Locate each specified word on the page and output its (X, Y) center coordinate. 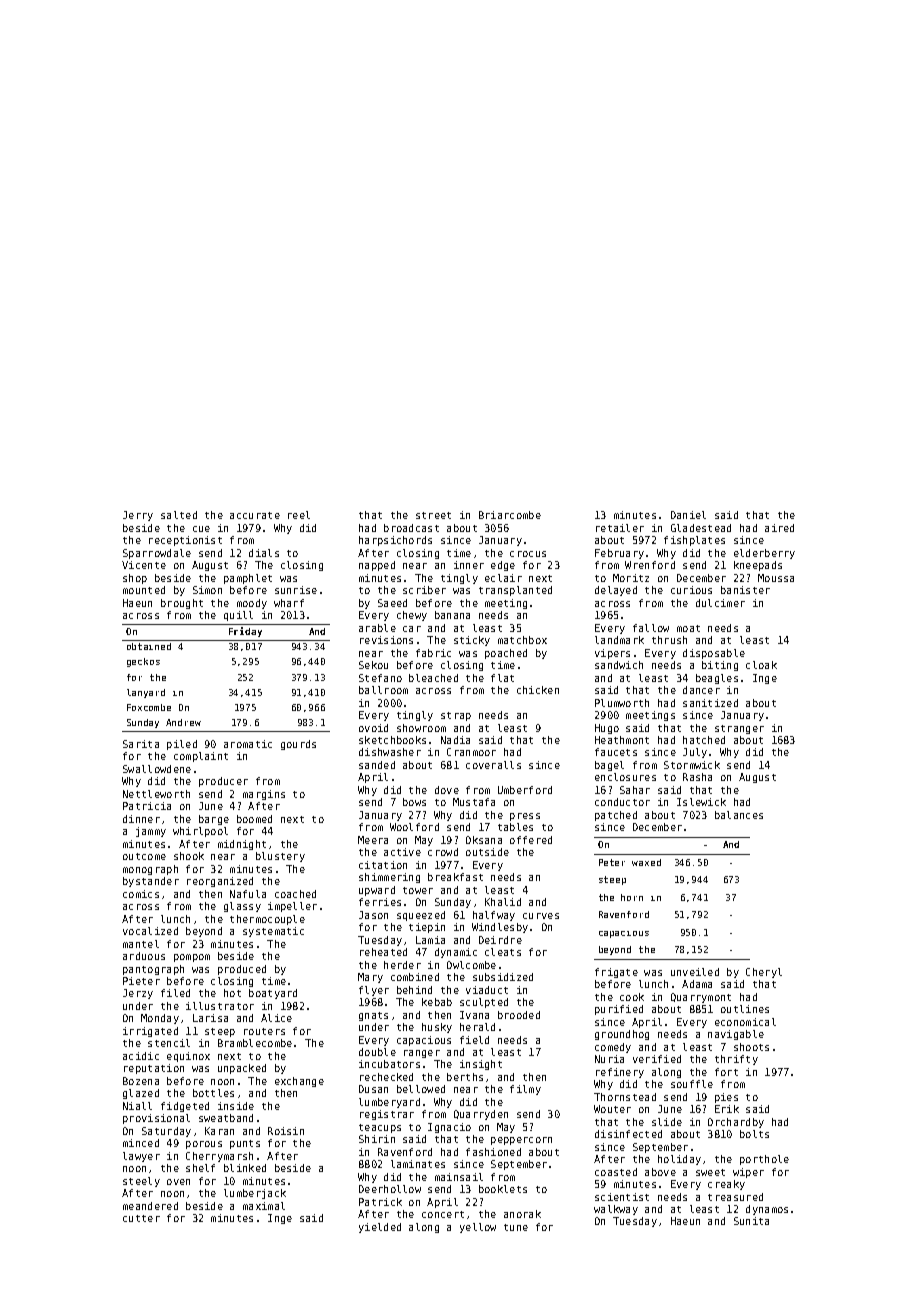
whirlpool (200, 832)
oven (178, 1182)
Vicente (144, 565)
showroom (421, 728)
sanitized (710, 703)
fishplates (694, 541)
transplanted (515, 591)
